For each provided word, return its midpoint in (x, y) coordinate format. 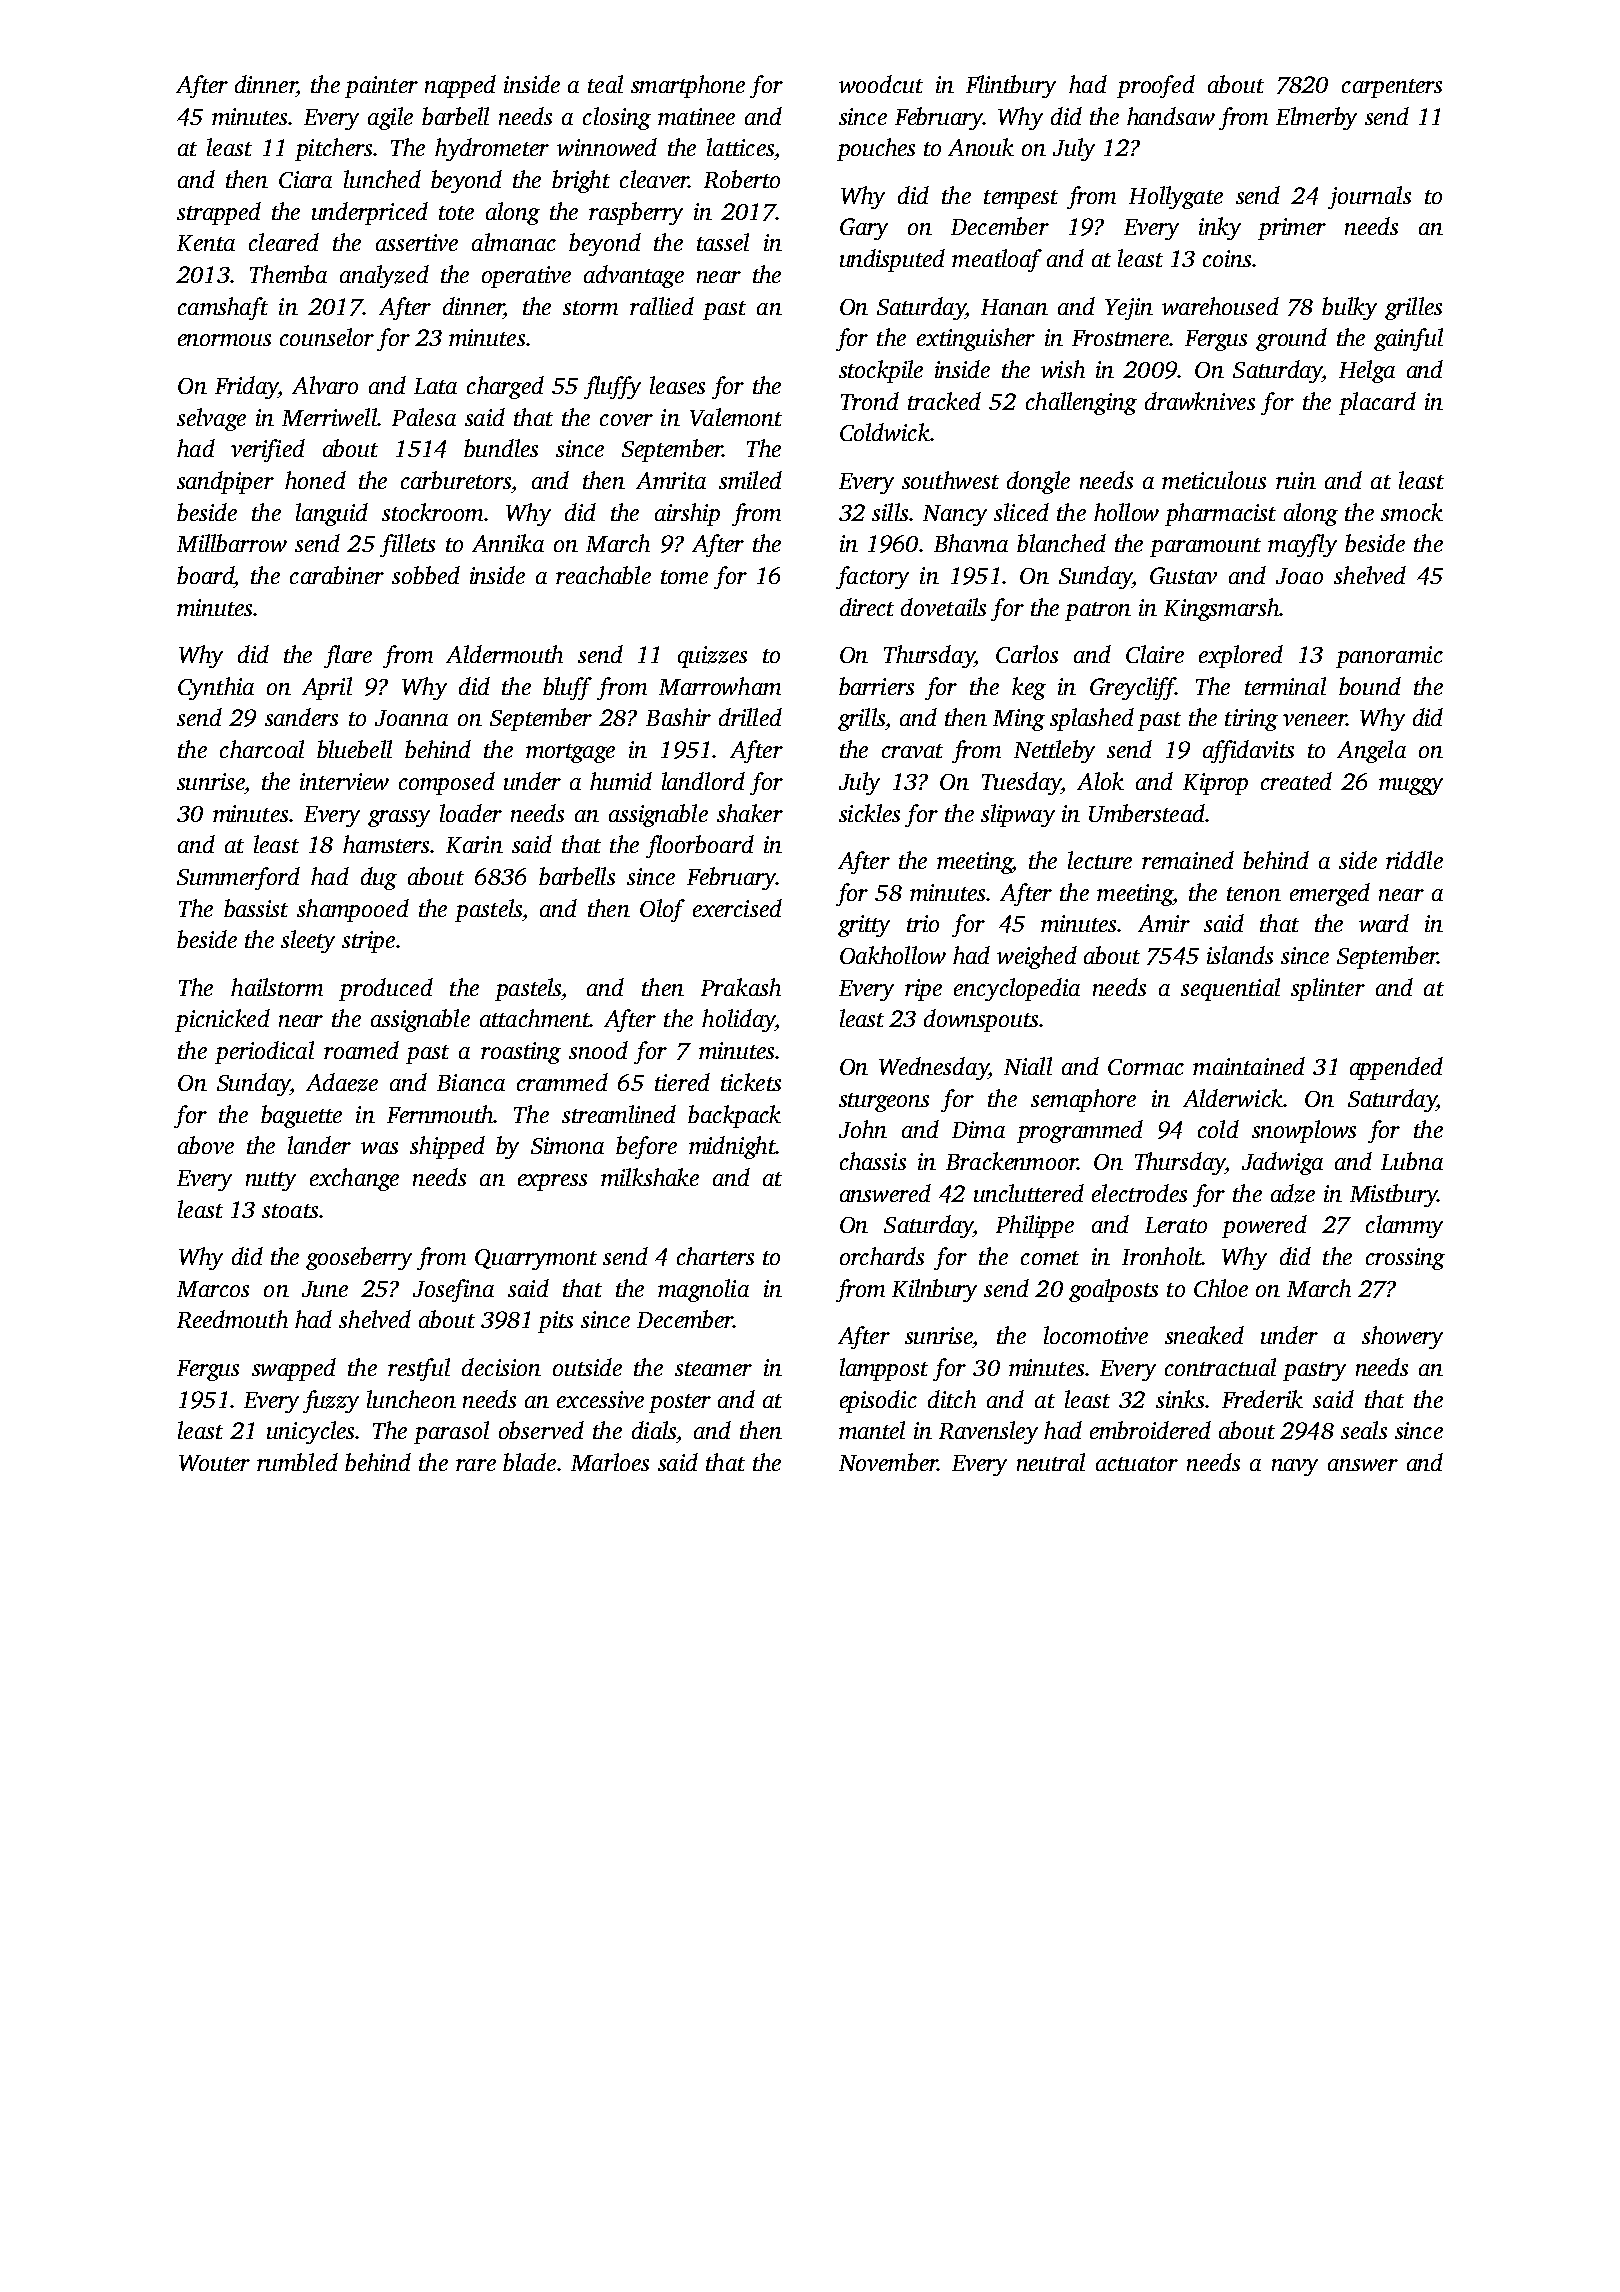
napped (460, 86)
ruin (1296, 480)
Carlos (1027, 654)
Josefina (453, 1290)
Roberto (742, 179)
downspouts (981, 1020)
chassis (873, 1161)
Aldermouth (504, 654)
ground (1291, 339)
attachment (535, 1018)
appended (1396, 1068)
